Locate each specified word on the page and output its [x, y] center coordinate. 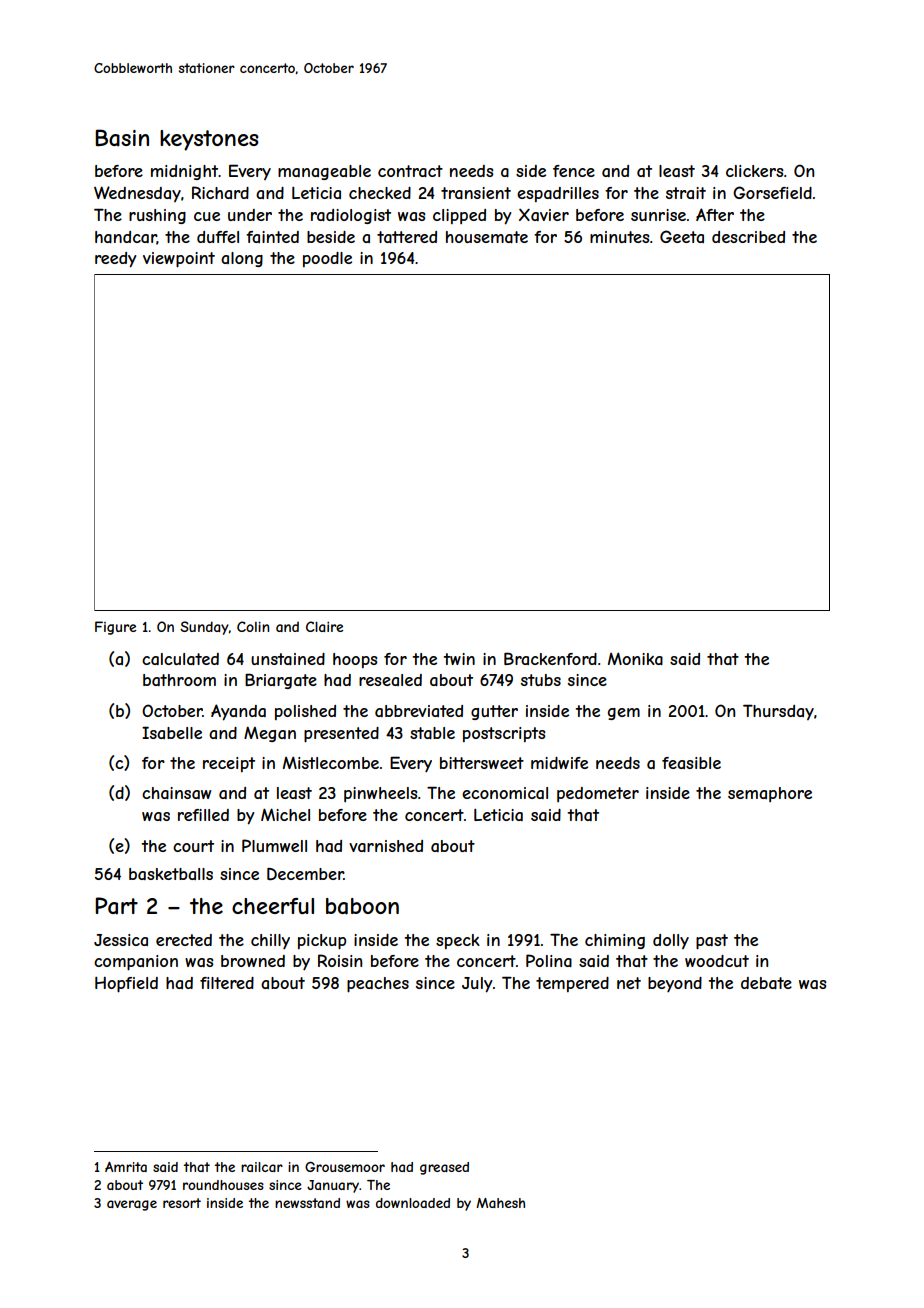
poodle [327, 259]
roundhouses [223, 1185]
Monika [635, 659]
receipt [229, 764]
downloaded [413, 1203]
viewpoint [179, 260]
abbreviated [419, 711]
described [748, 237]
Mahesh [500, 1203]
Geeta [682, 236]
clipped [459, 216]
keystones [209, 140]
